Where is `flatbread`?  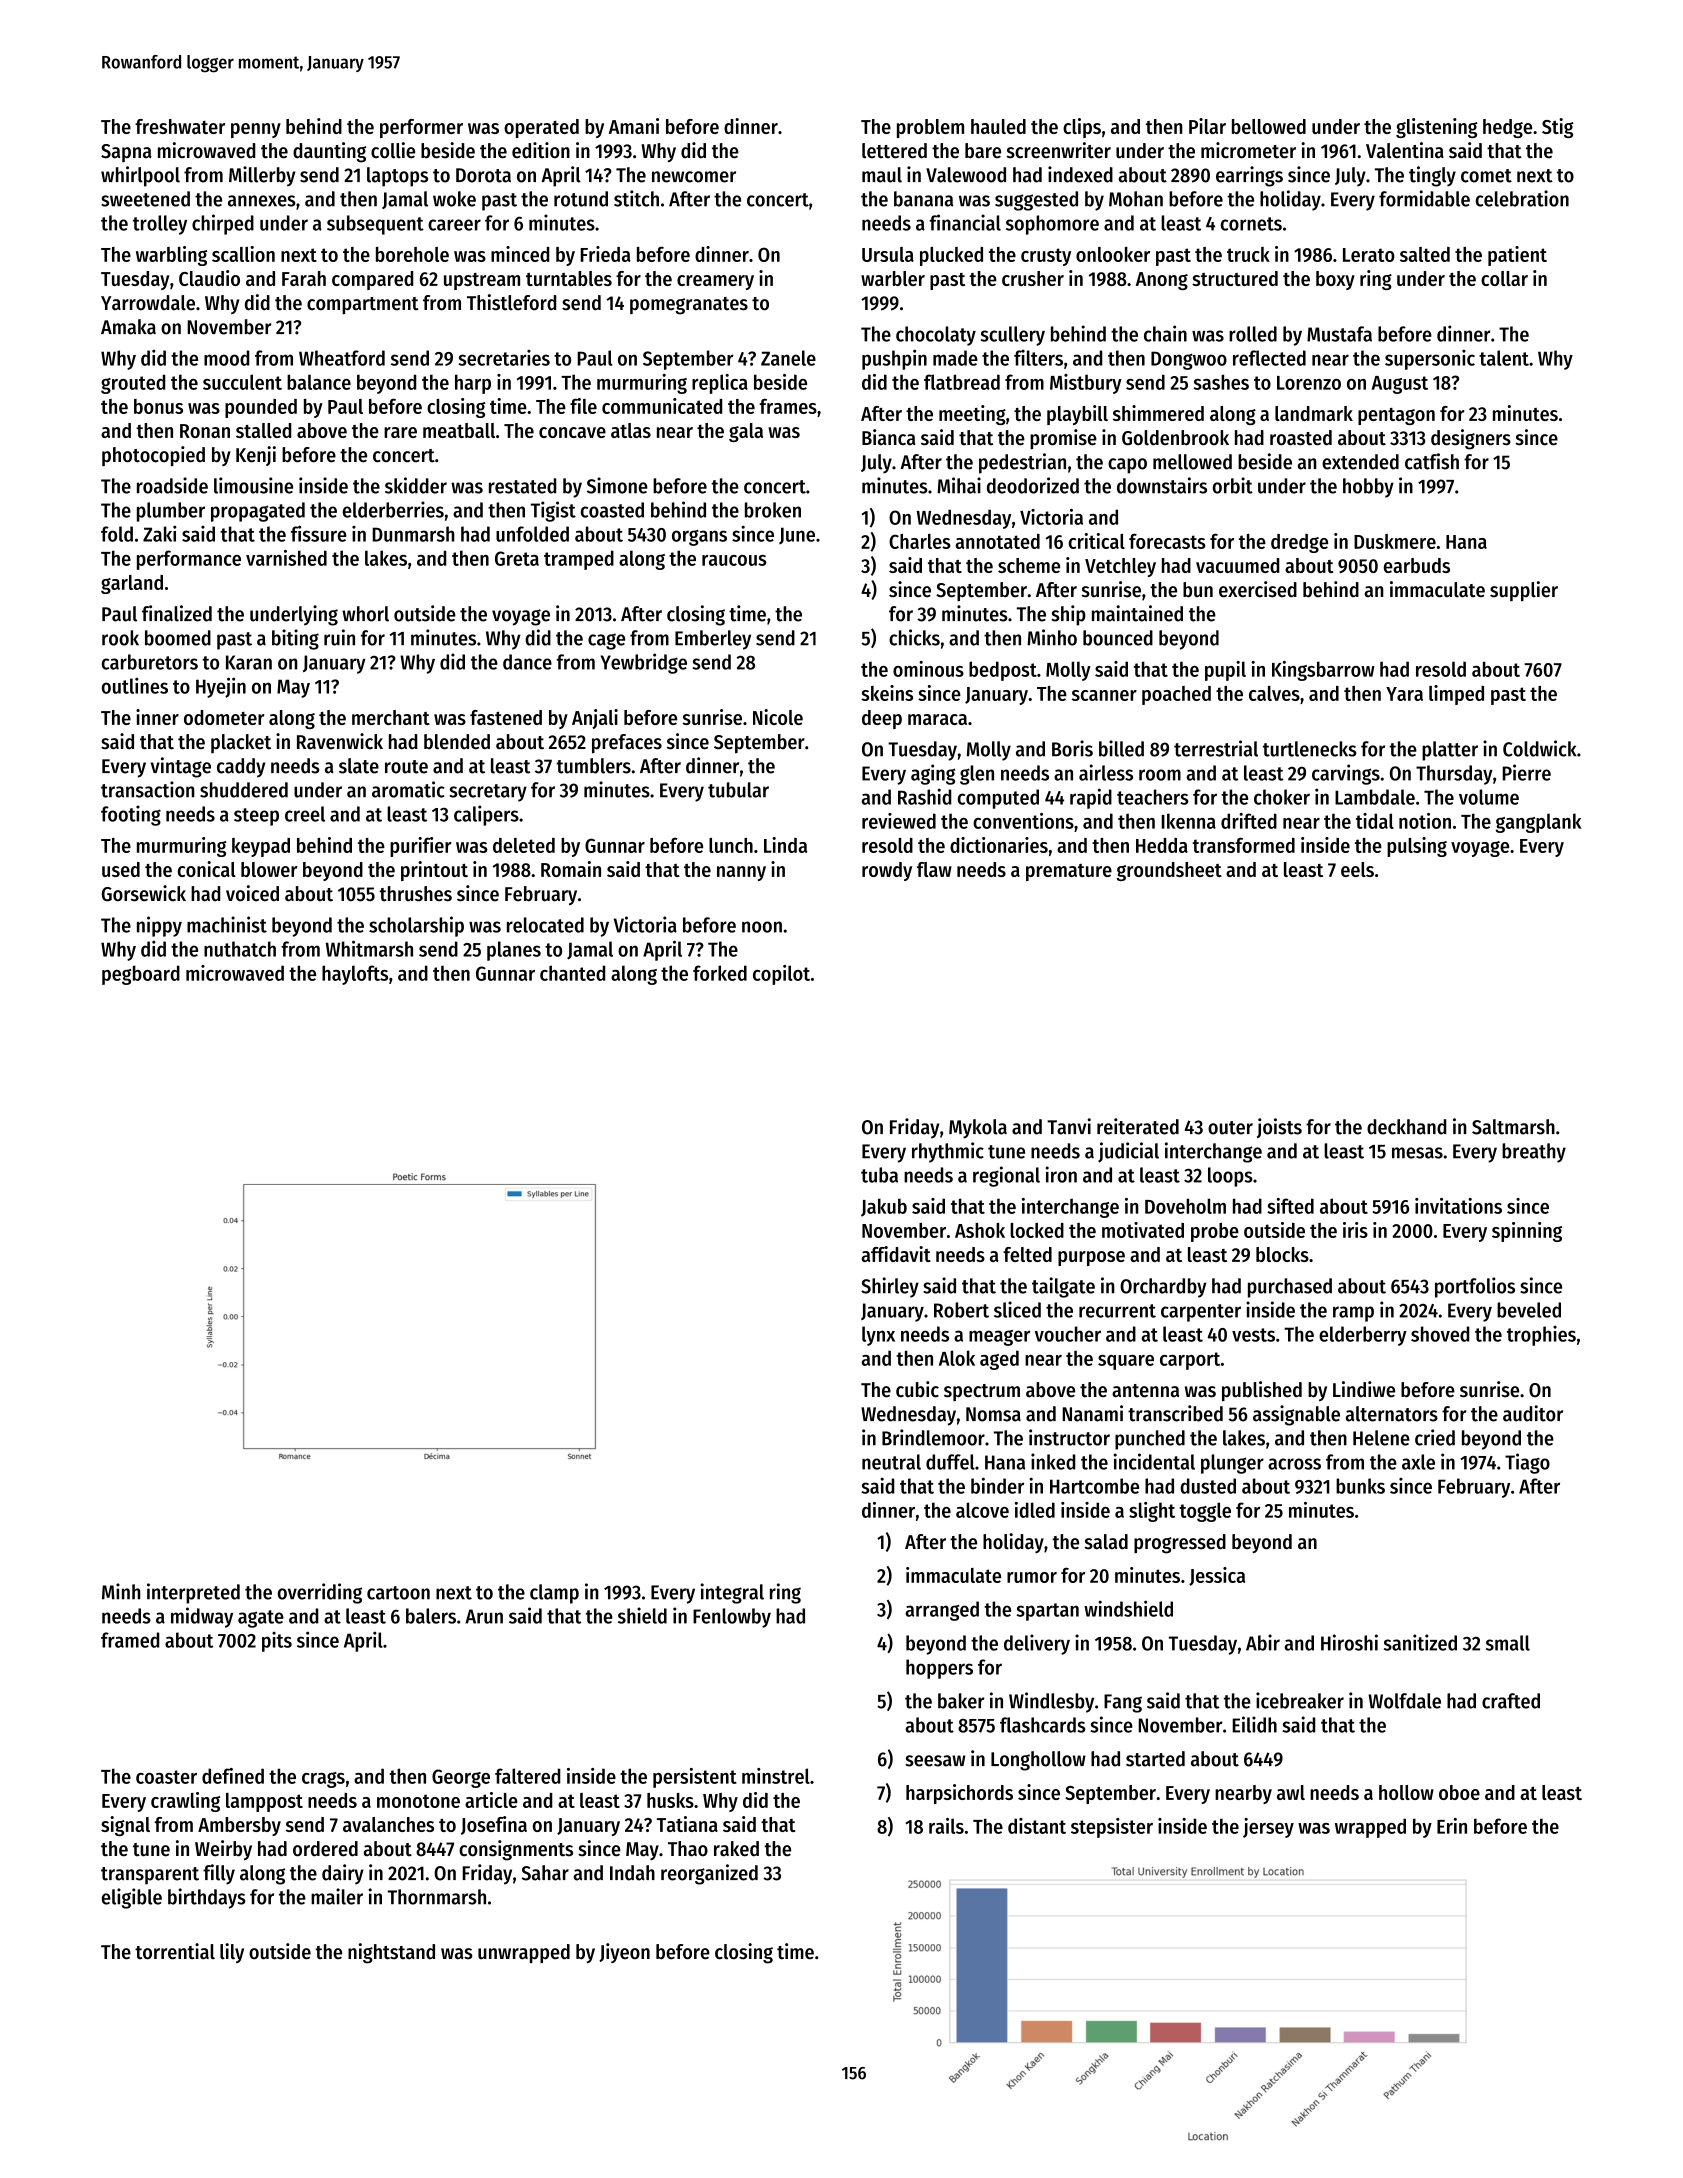 flatbread is located at coordinates (962, 382).
